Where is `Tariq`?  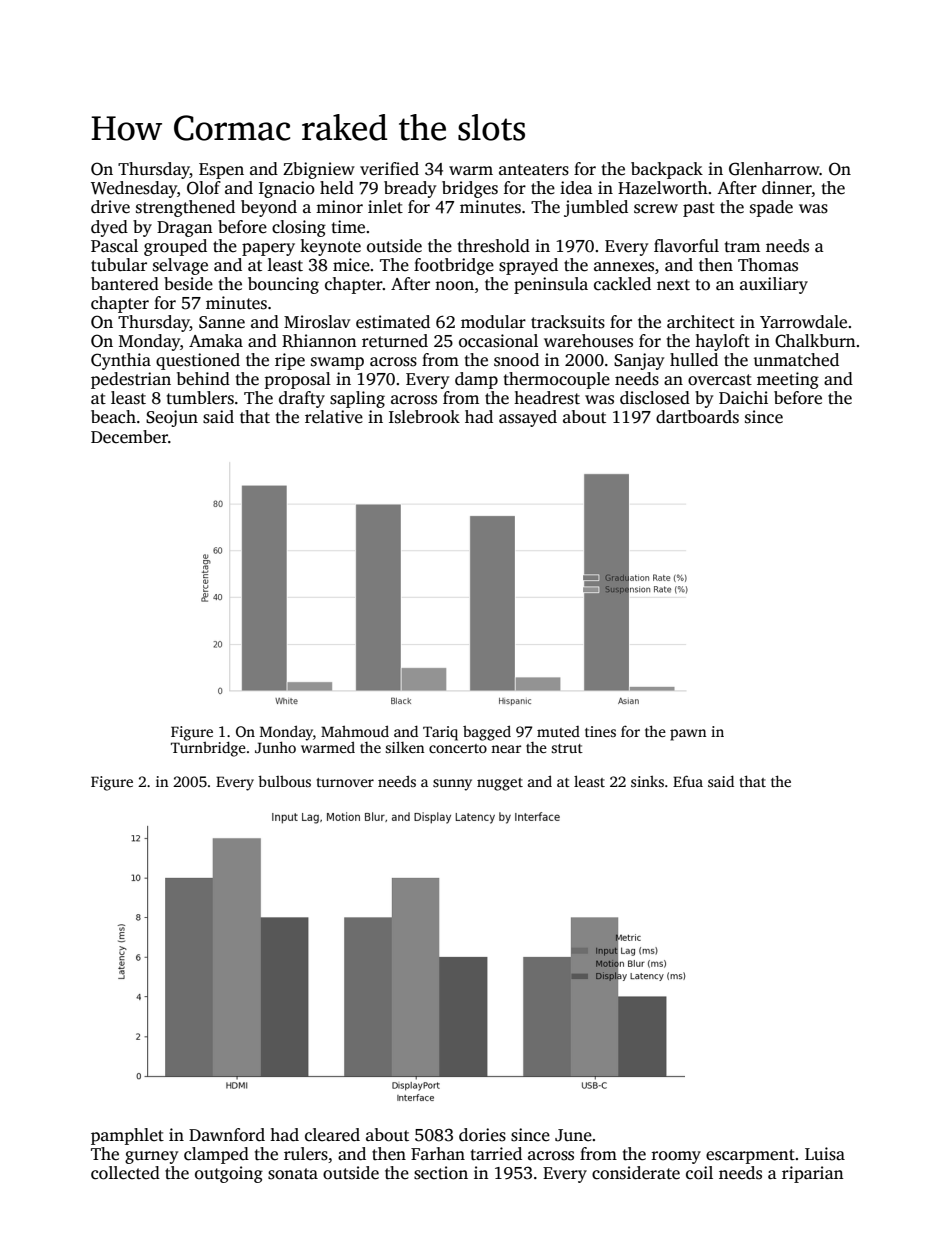
Tariq is located at coordinates (440, 733).
